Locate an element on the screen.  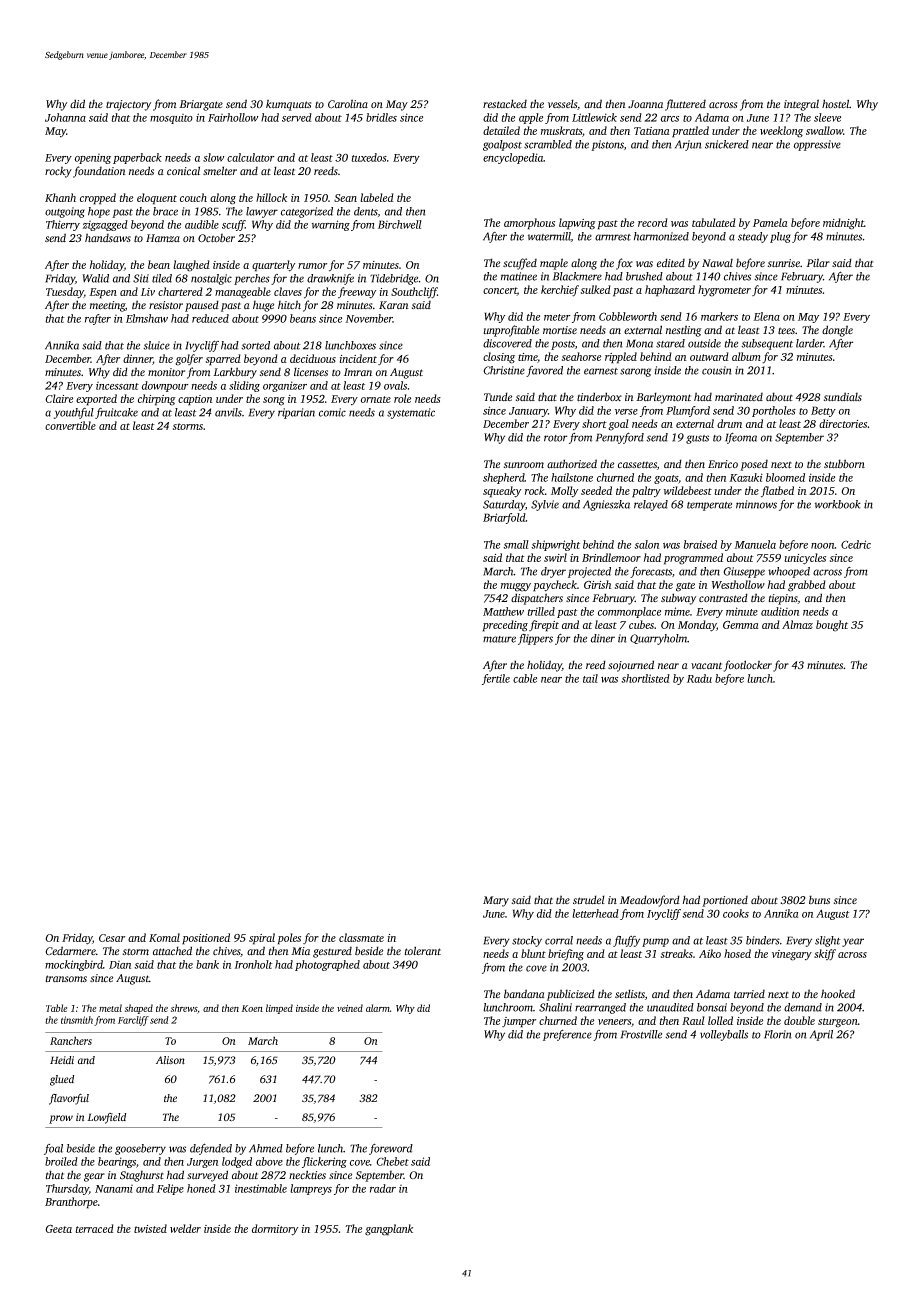
tinderbox is located at coordinates (599, 397).
